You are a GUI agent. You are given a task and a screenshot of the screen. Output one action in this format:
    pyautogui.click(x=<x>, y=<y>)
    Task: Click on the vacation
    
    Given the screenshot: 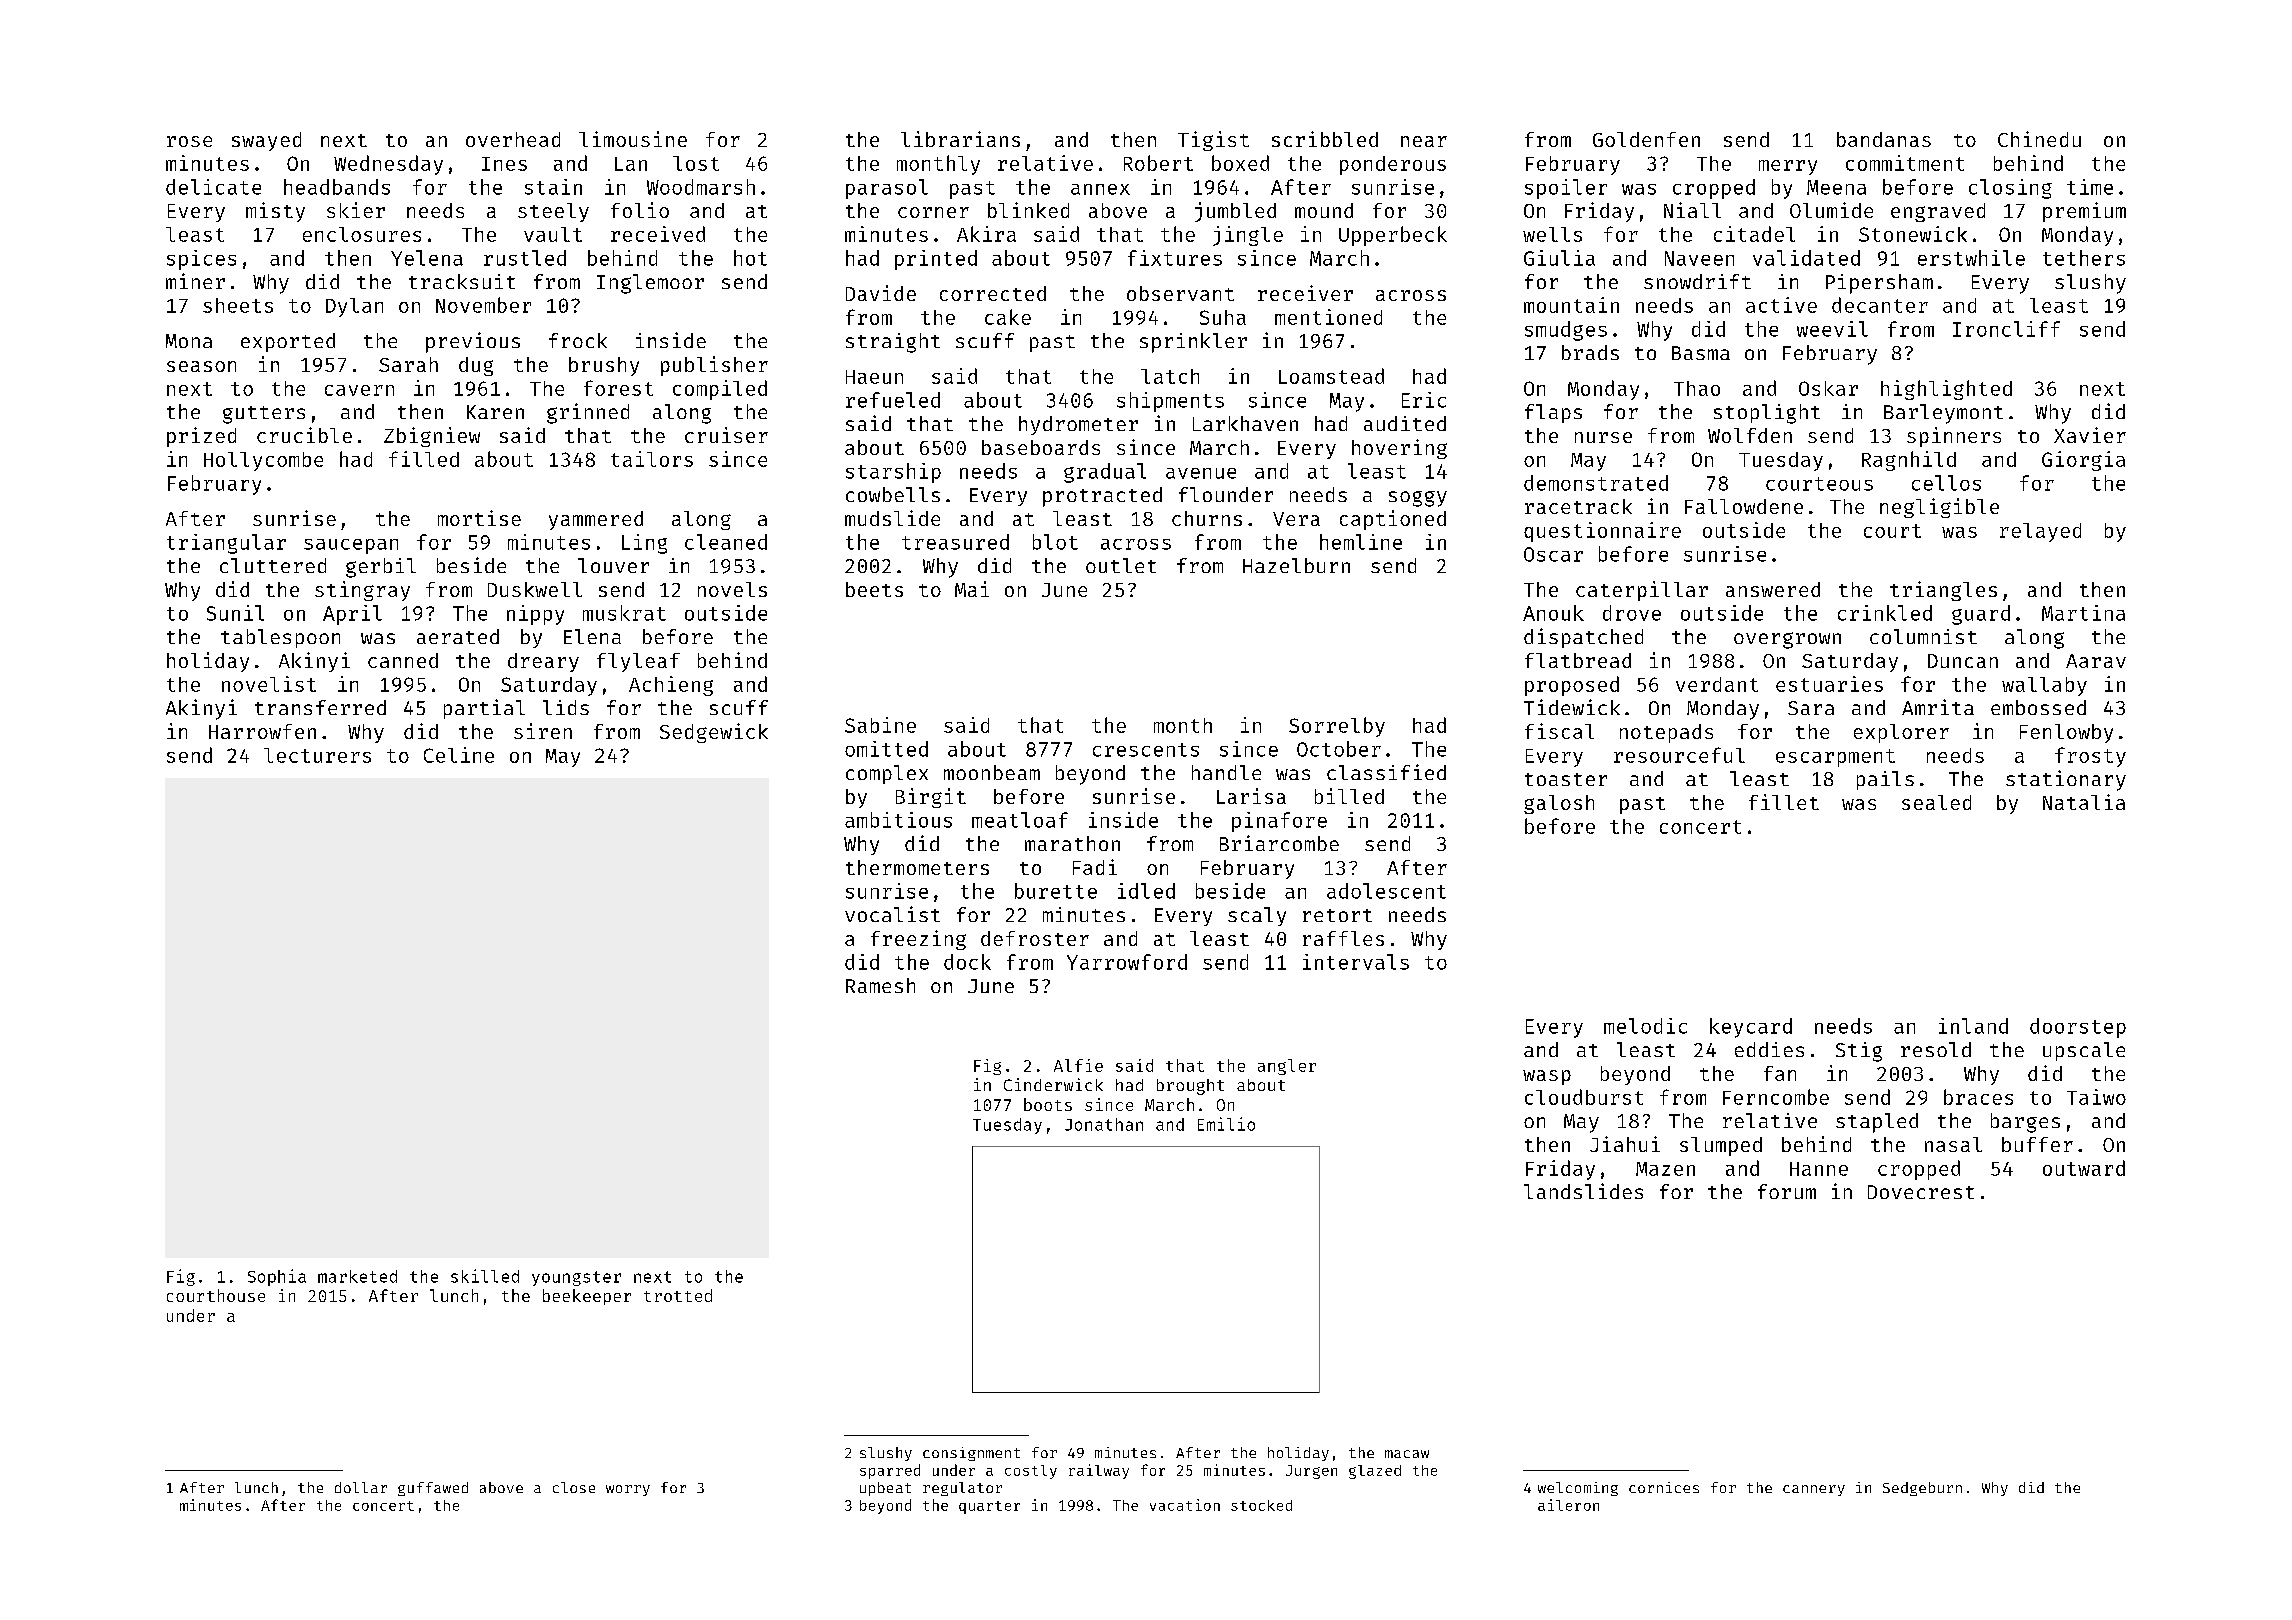 What is the action you would take?
    pyautogui.click(x=1185, y=1505)
